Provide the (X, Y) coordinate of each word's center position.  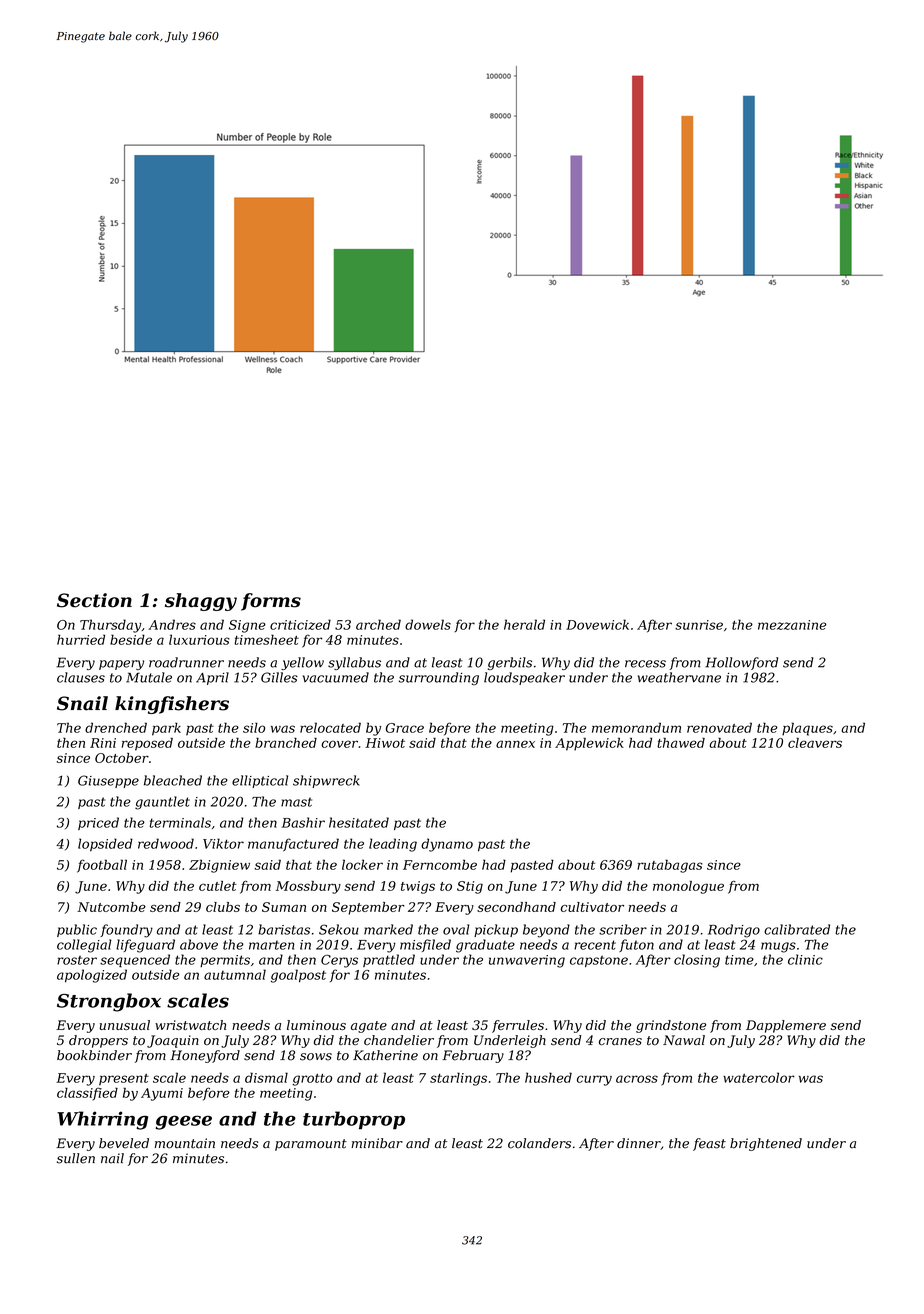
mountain (185, 1143)
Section (94, 600)
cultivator (592, 907)
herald (524, 624)
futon (636, 945)
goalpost (298, 976)
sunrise (699, 625)
